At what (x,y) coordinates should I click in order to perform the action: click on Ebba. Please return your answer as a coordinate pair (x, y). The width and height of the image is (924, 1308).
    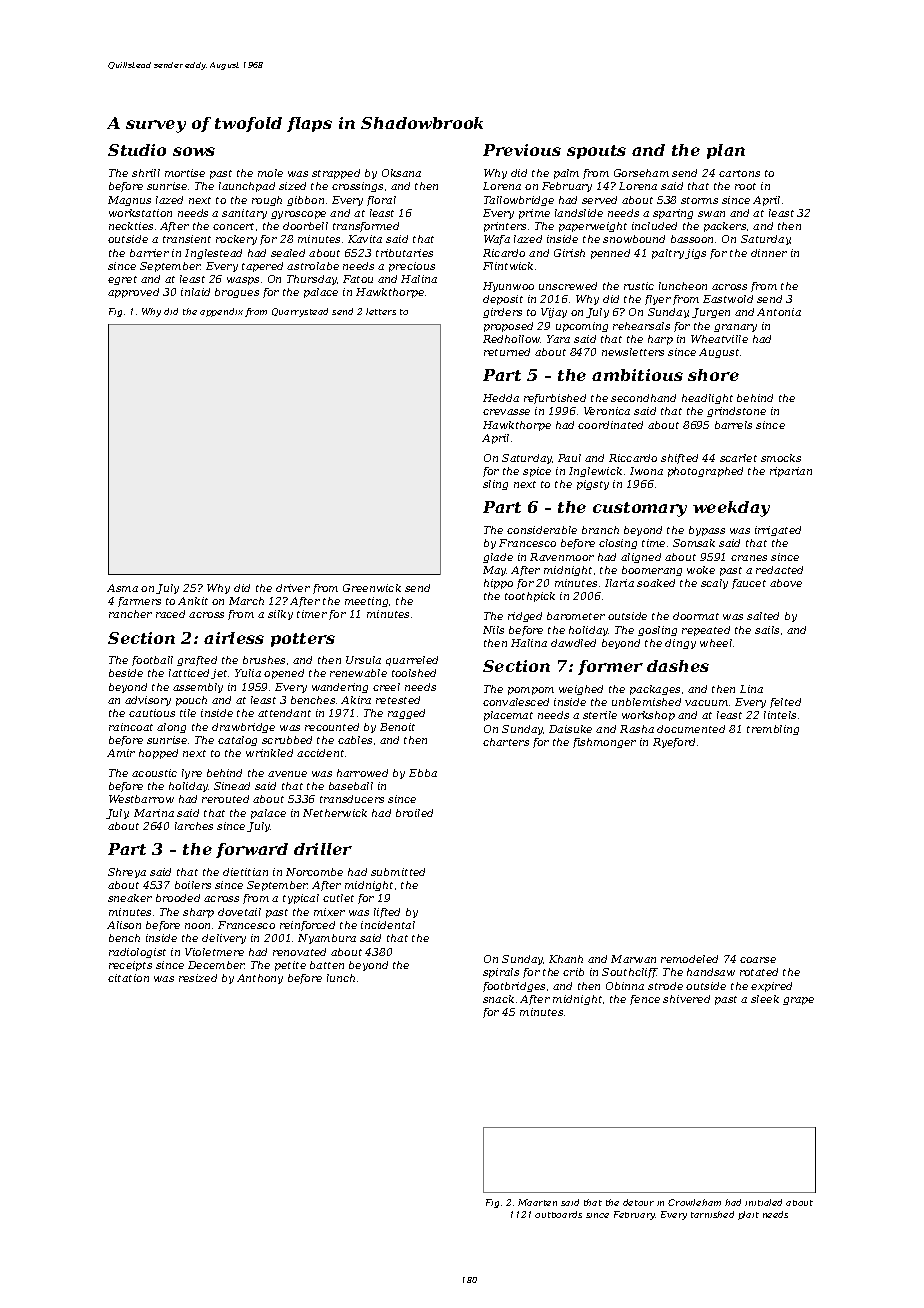
    Looking at the image, I should click on (423, 773).
